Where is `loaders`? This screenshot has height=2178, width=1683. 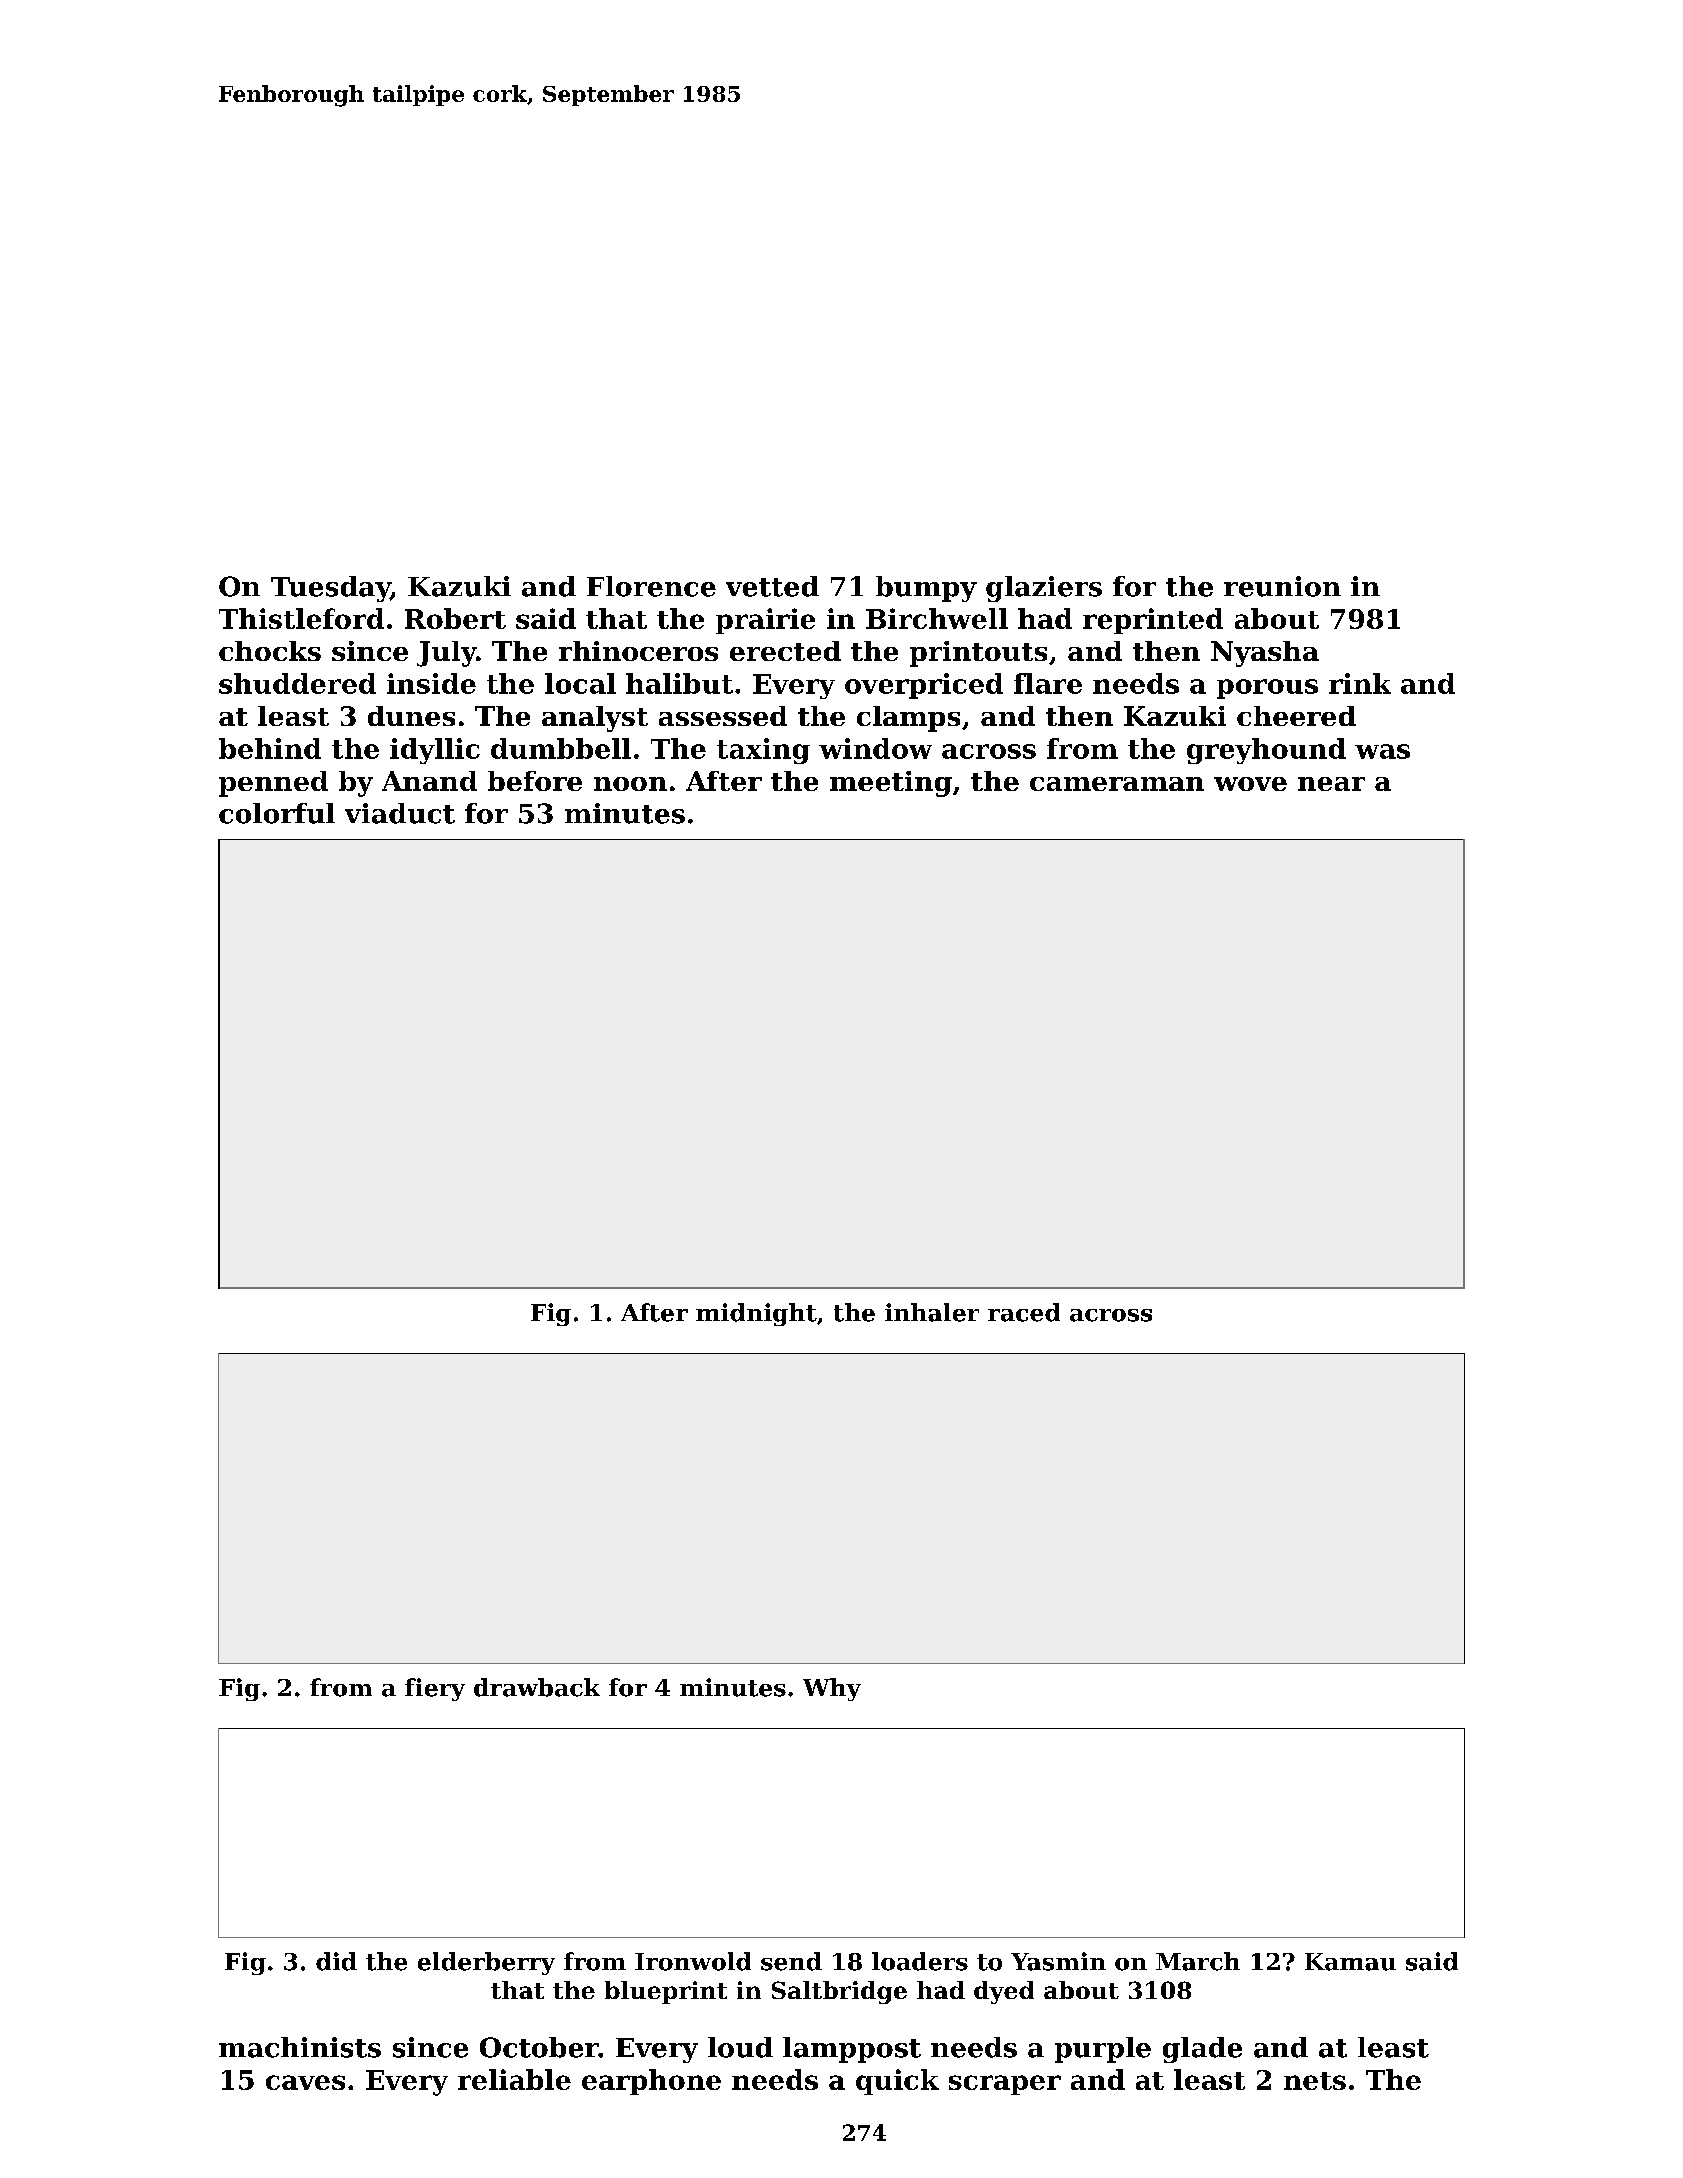
loaders is located at coordinates (920, 1961).
